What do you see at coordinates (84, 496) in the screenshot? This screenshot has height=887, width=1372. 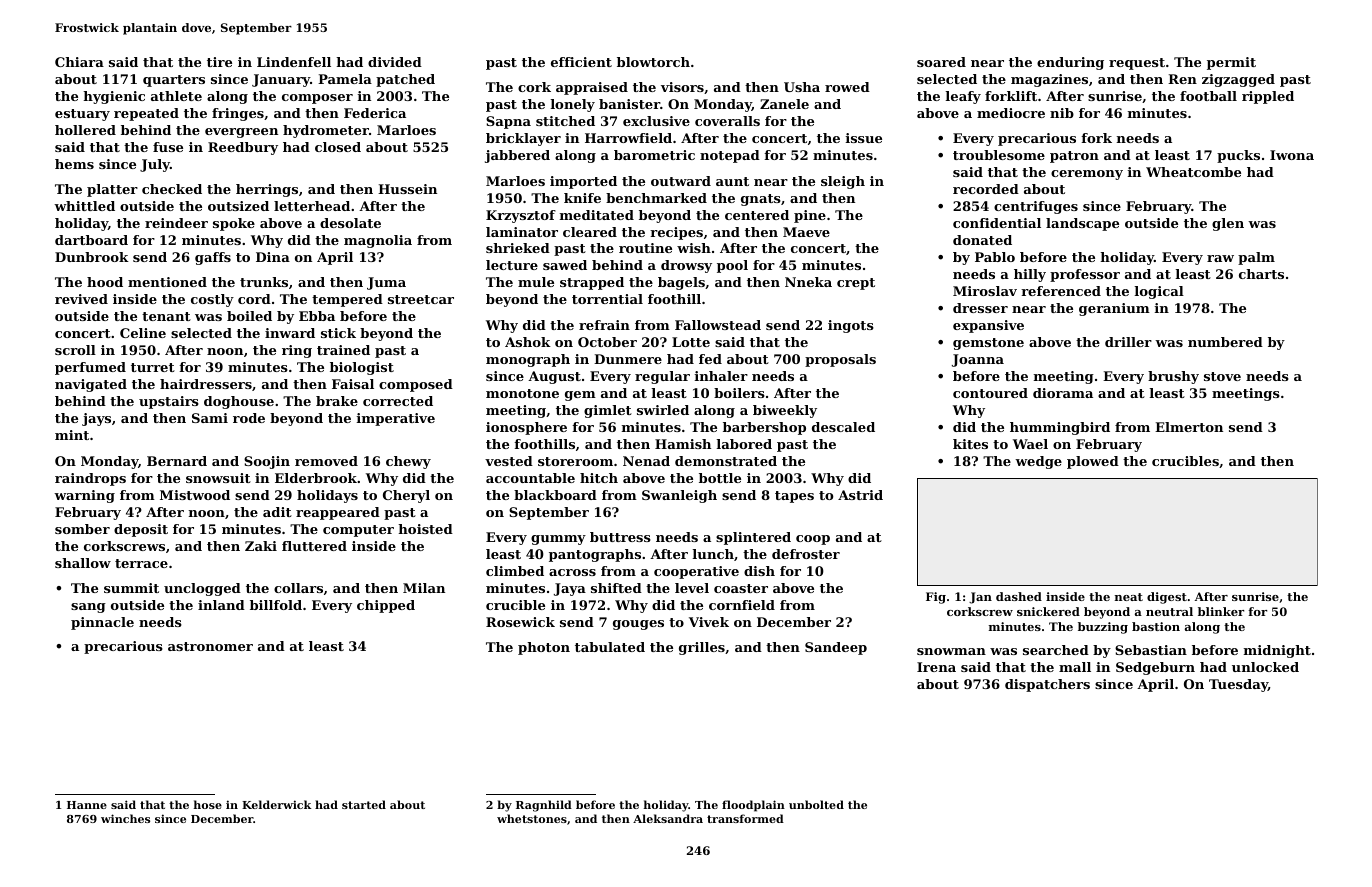 I see `warning` at bounding box center [84, 496].
